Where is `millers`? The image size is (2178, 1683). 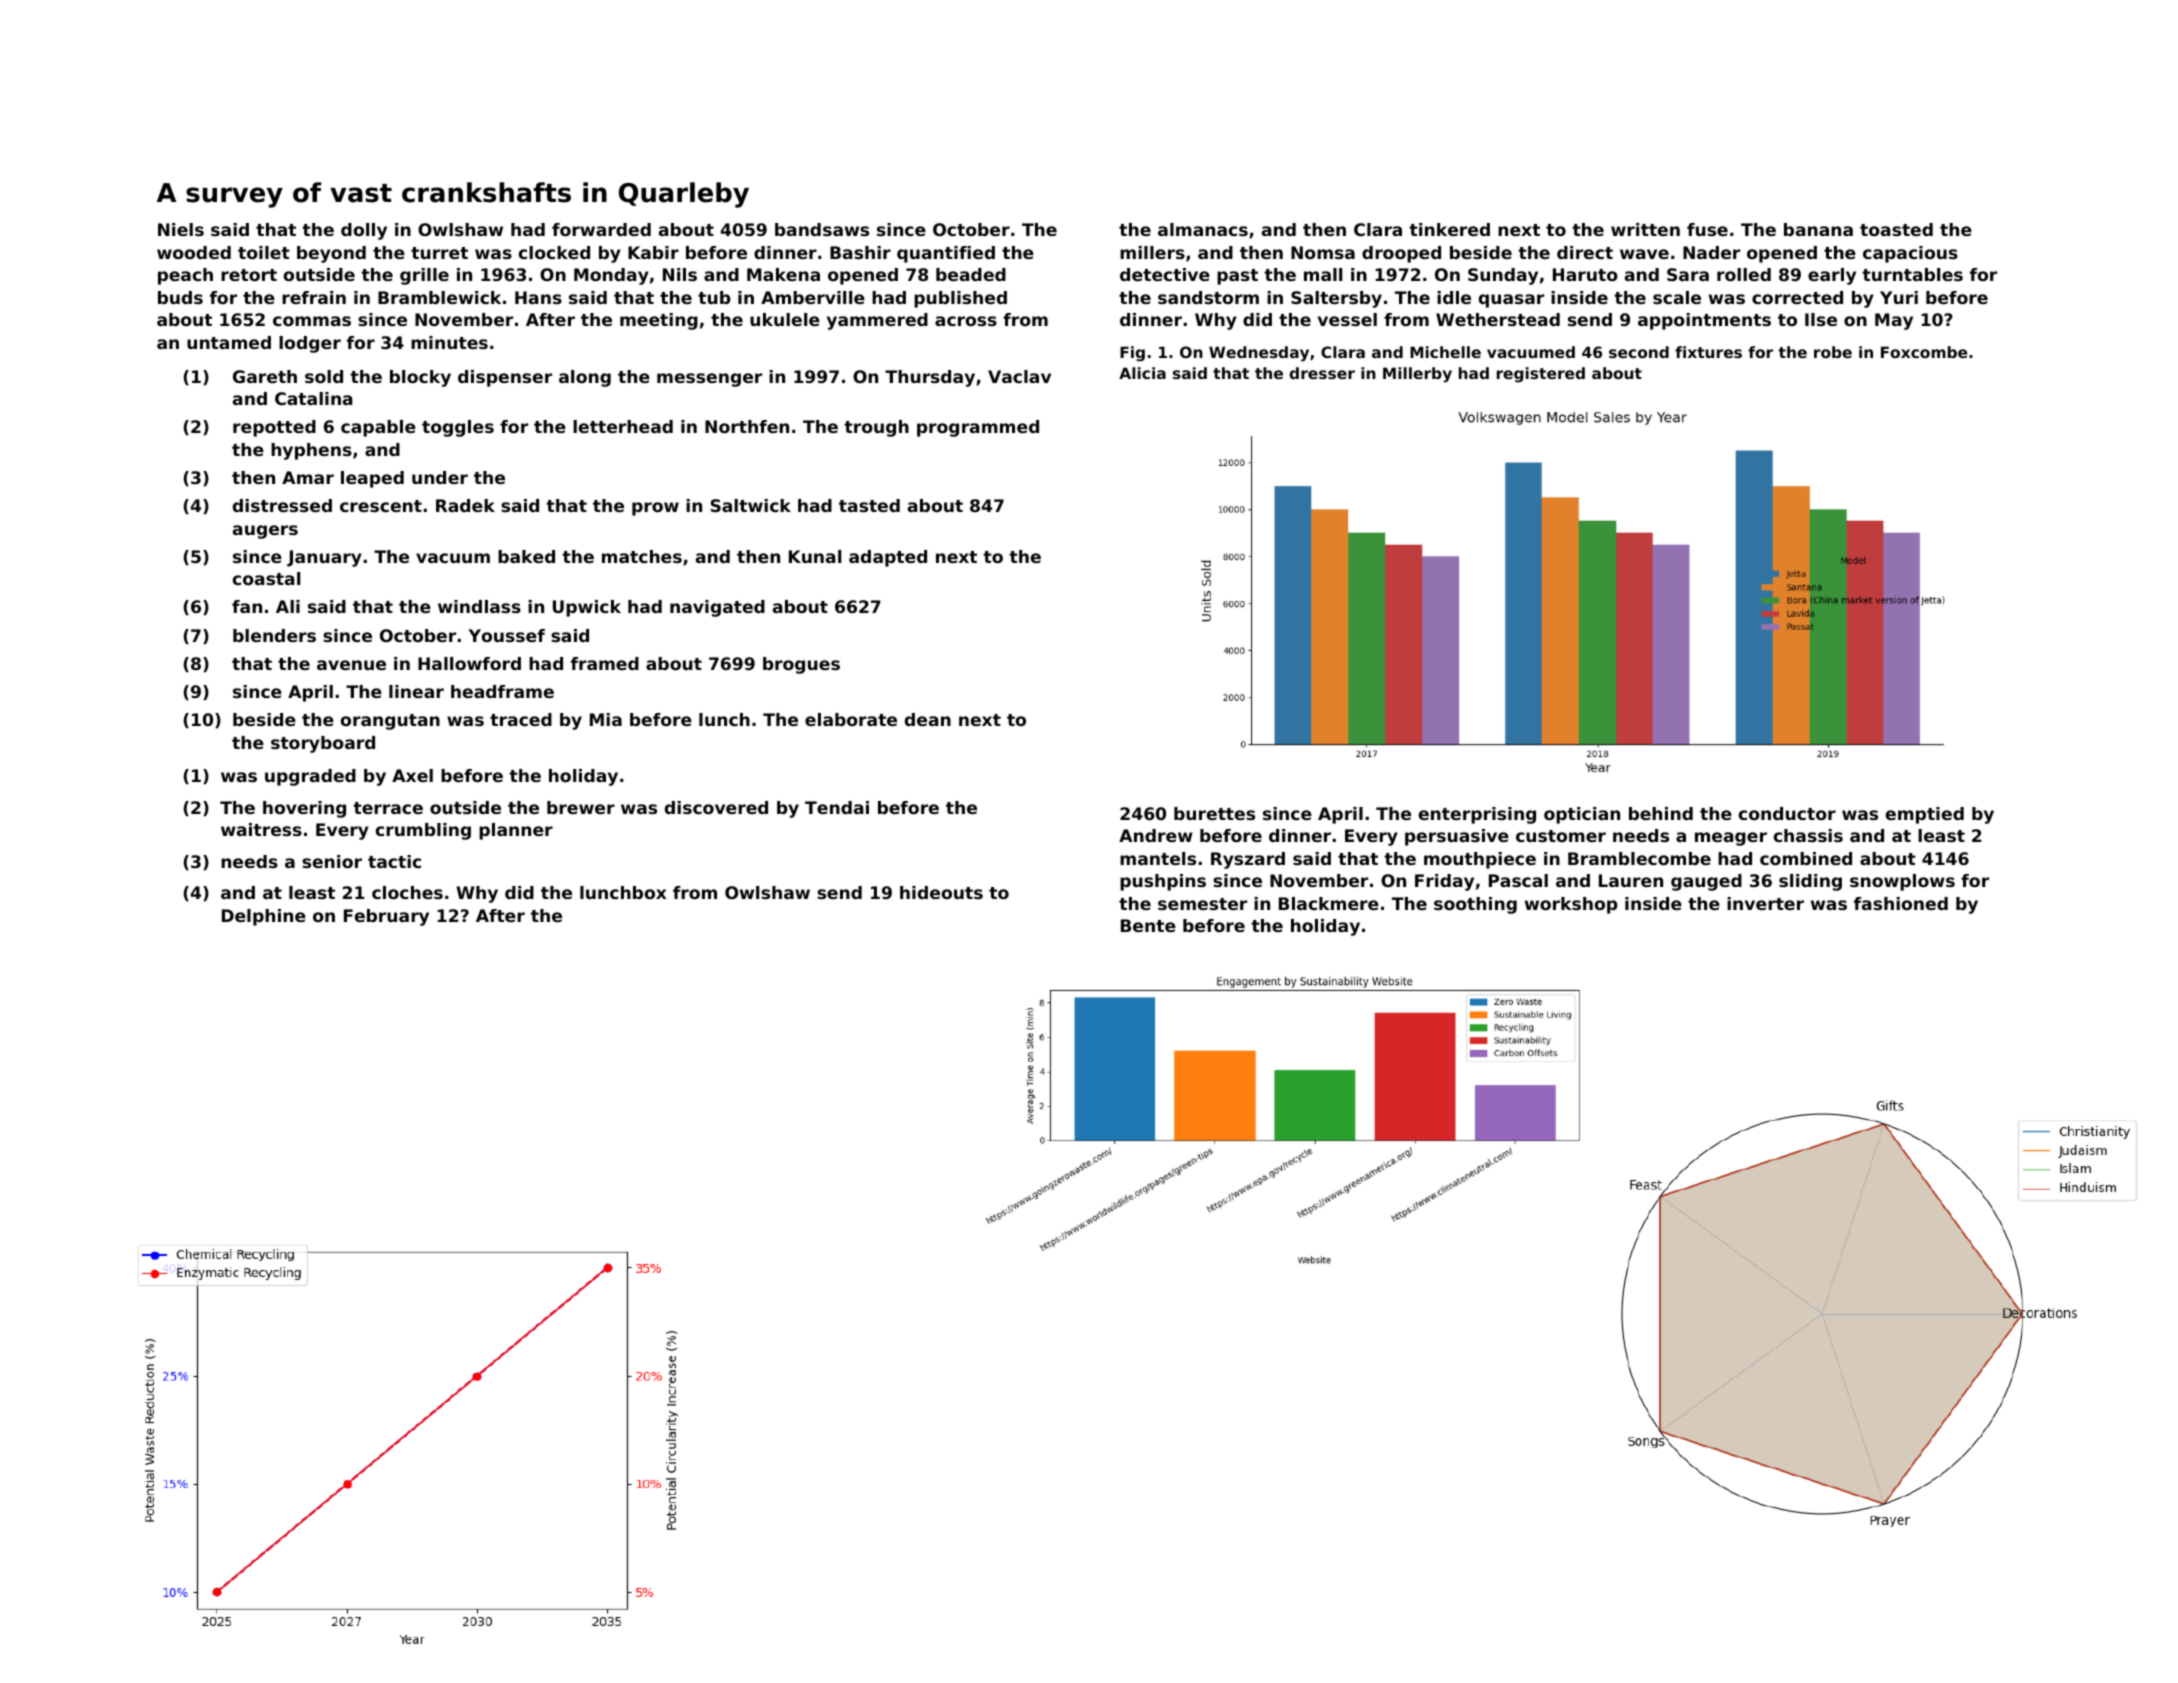 millers is located at coordinates (1152, 252).
